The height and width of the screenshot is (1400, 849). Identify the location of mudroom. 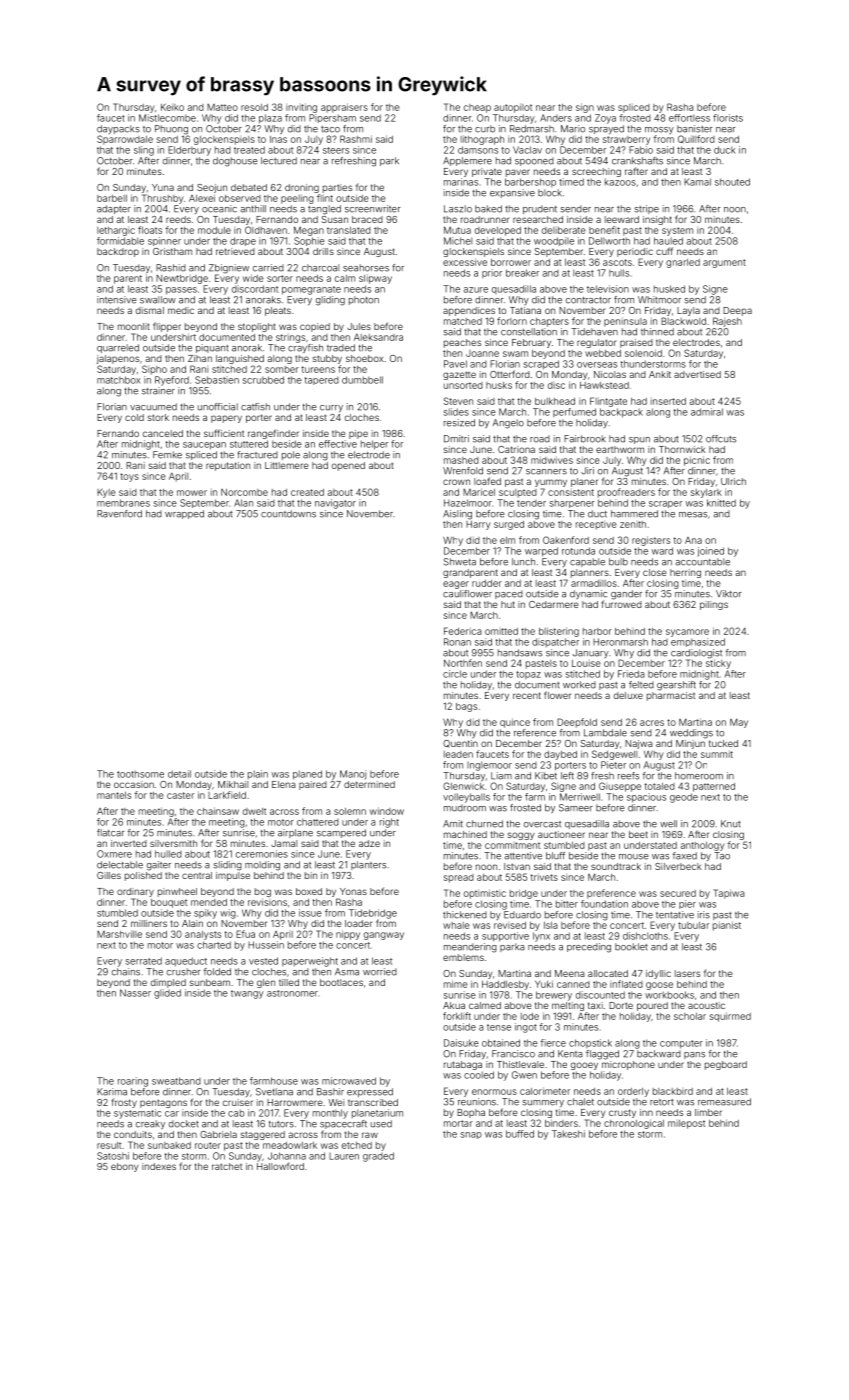
(465, 808).
